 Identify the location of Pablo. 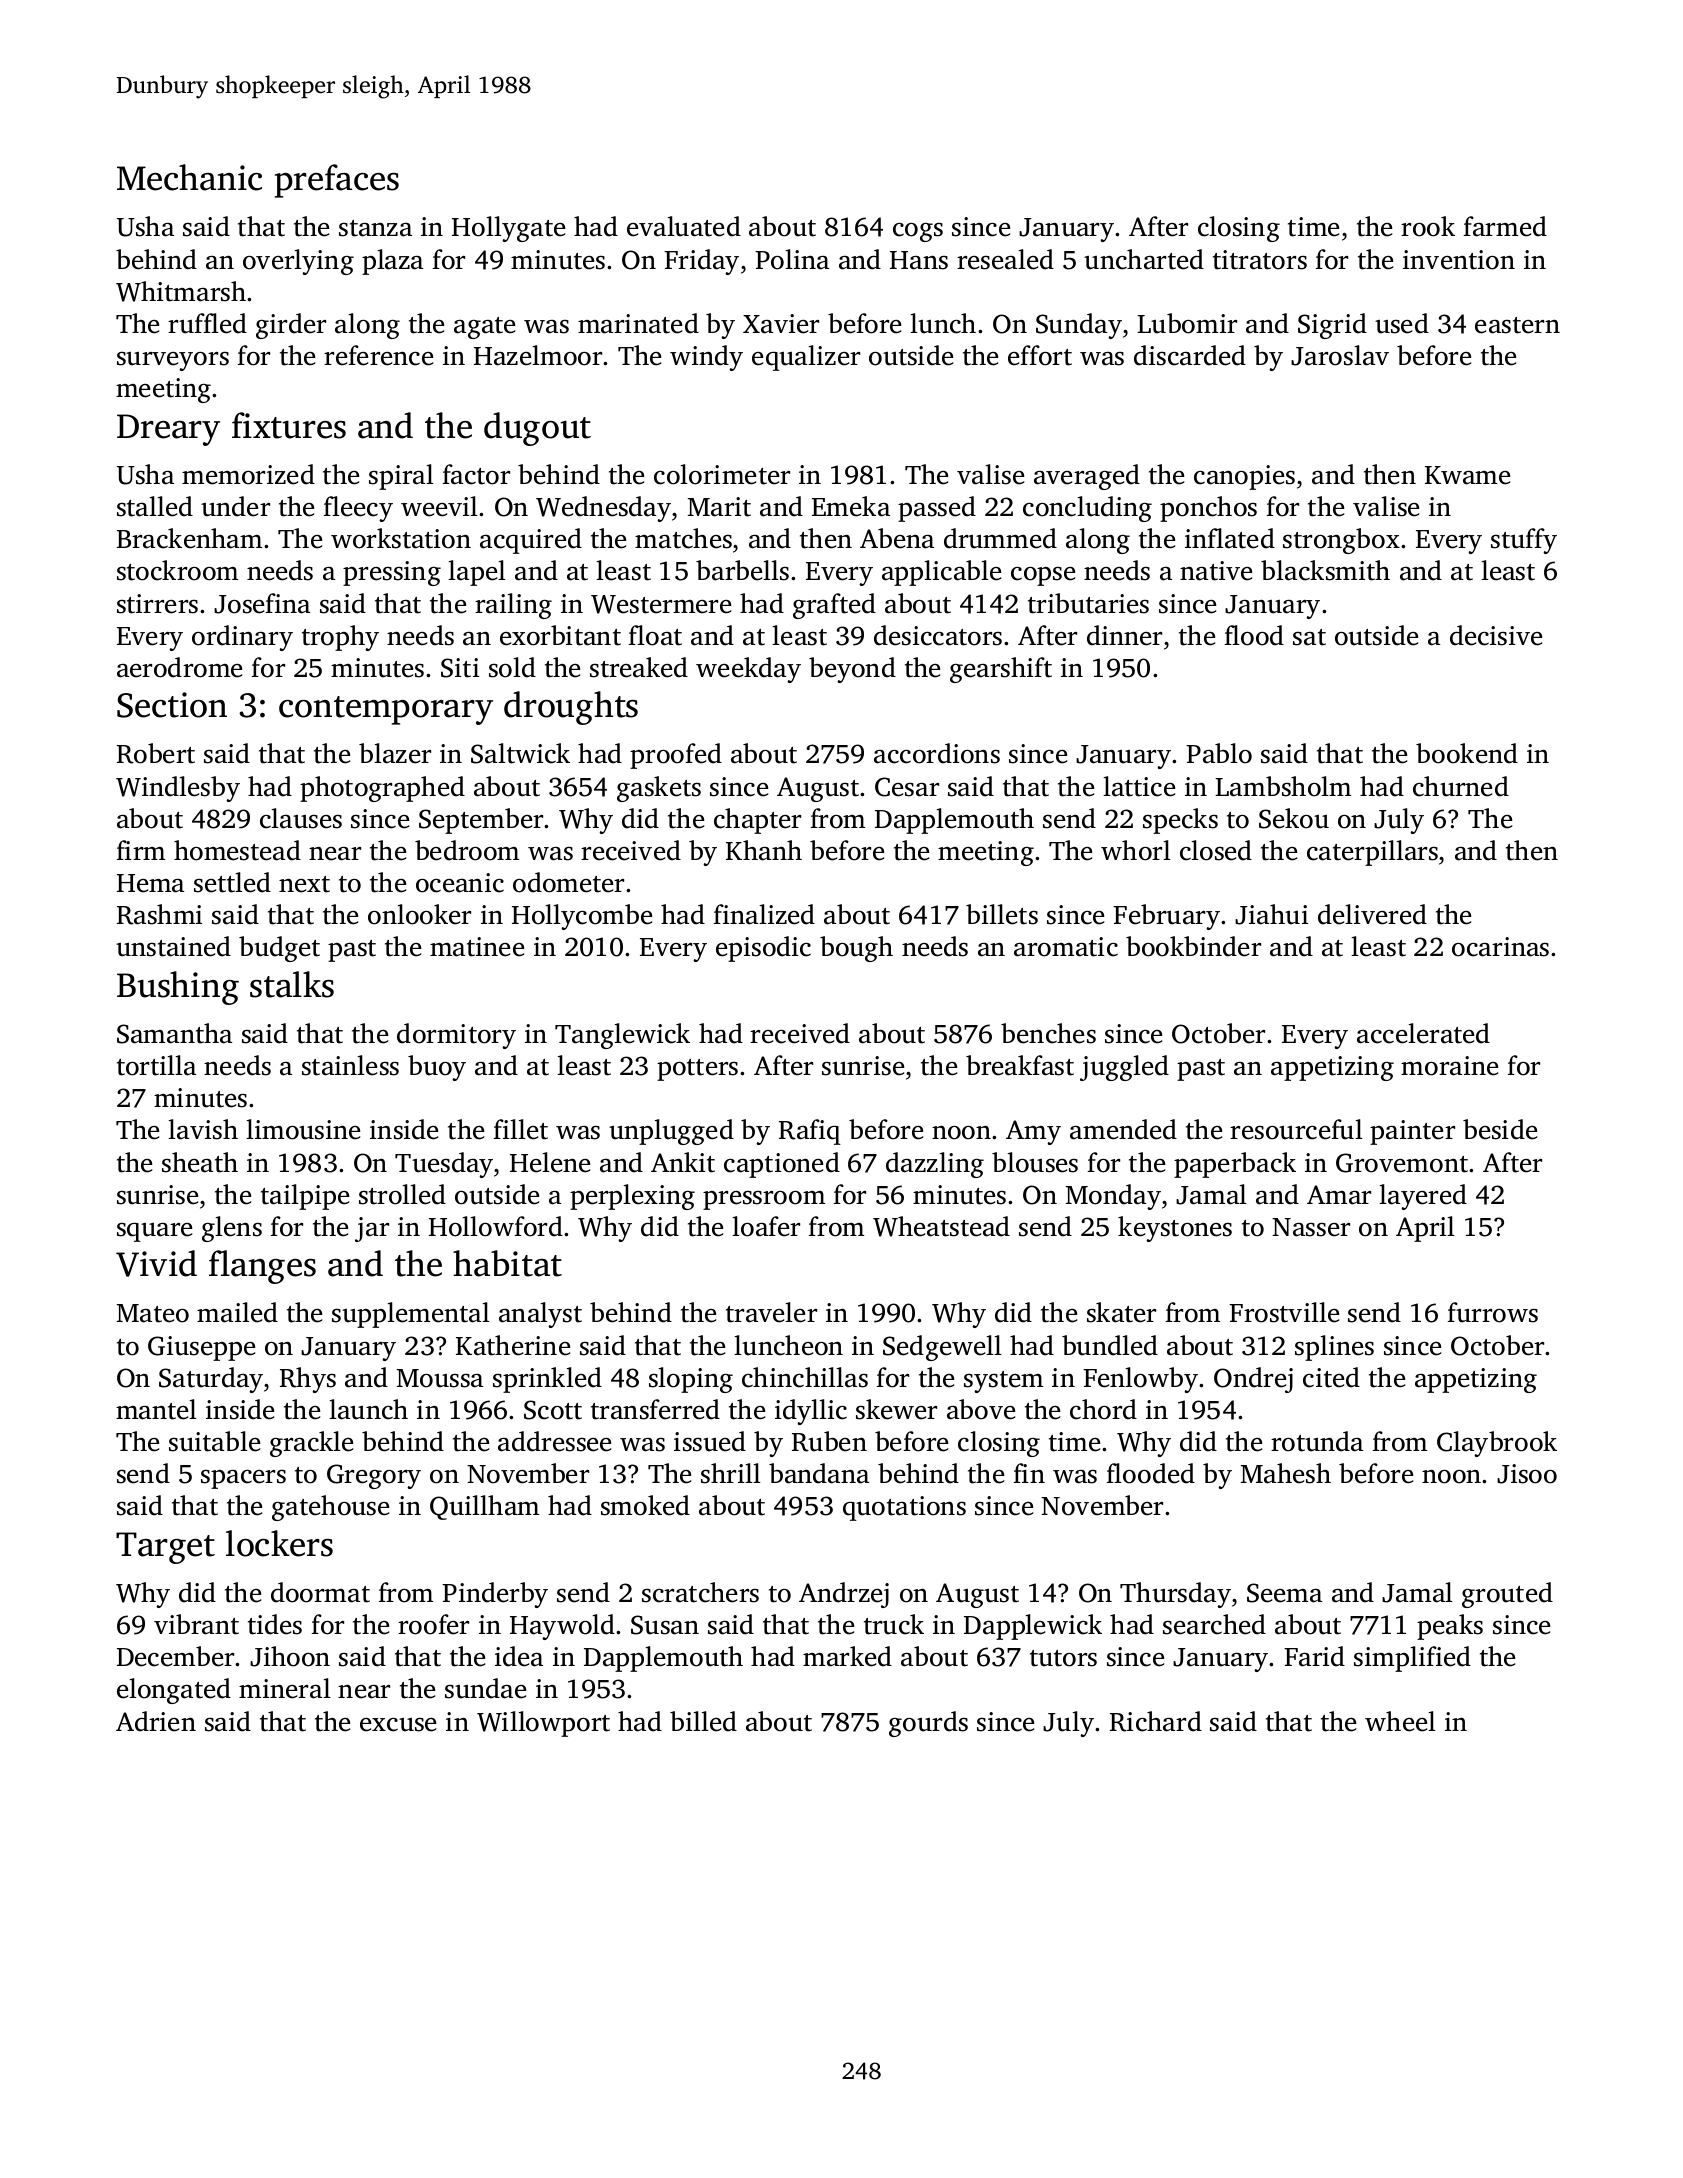
(1219, 753).
